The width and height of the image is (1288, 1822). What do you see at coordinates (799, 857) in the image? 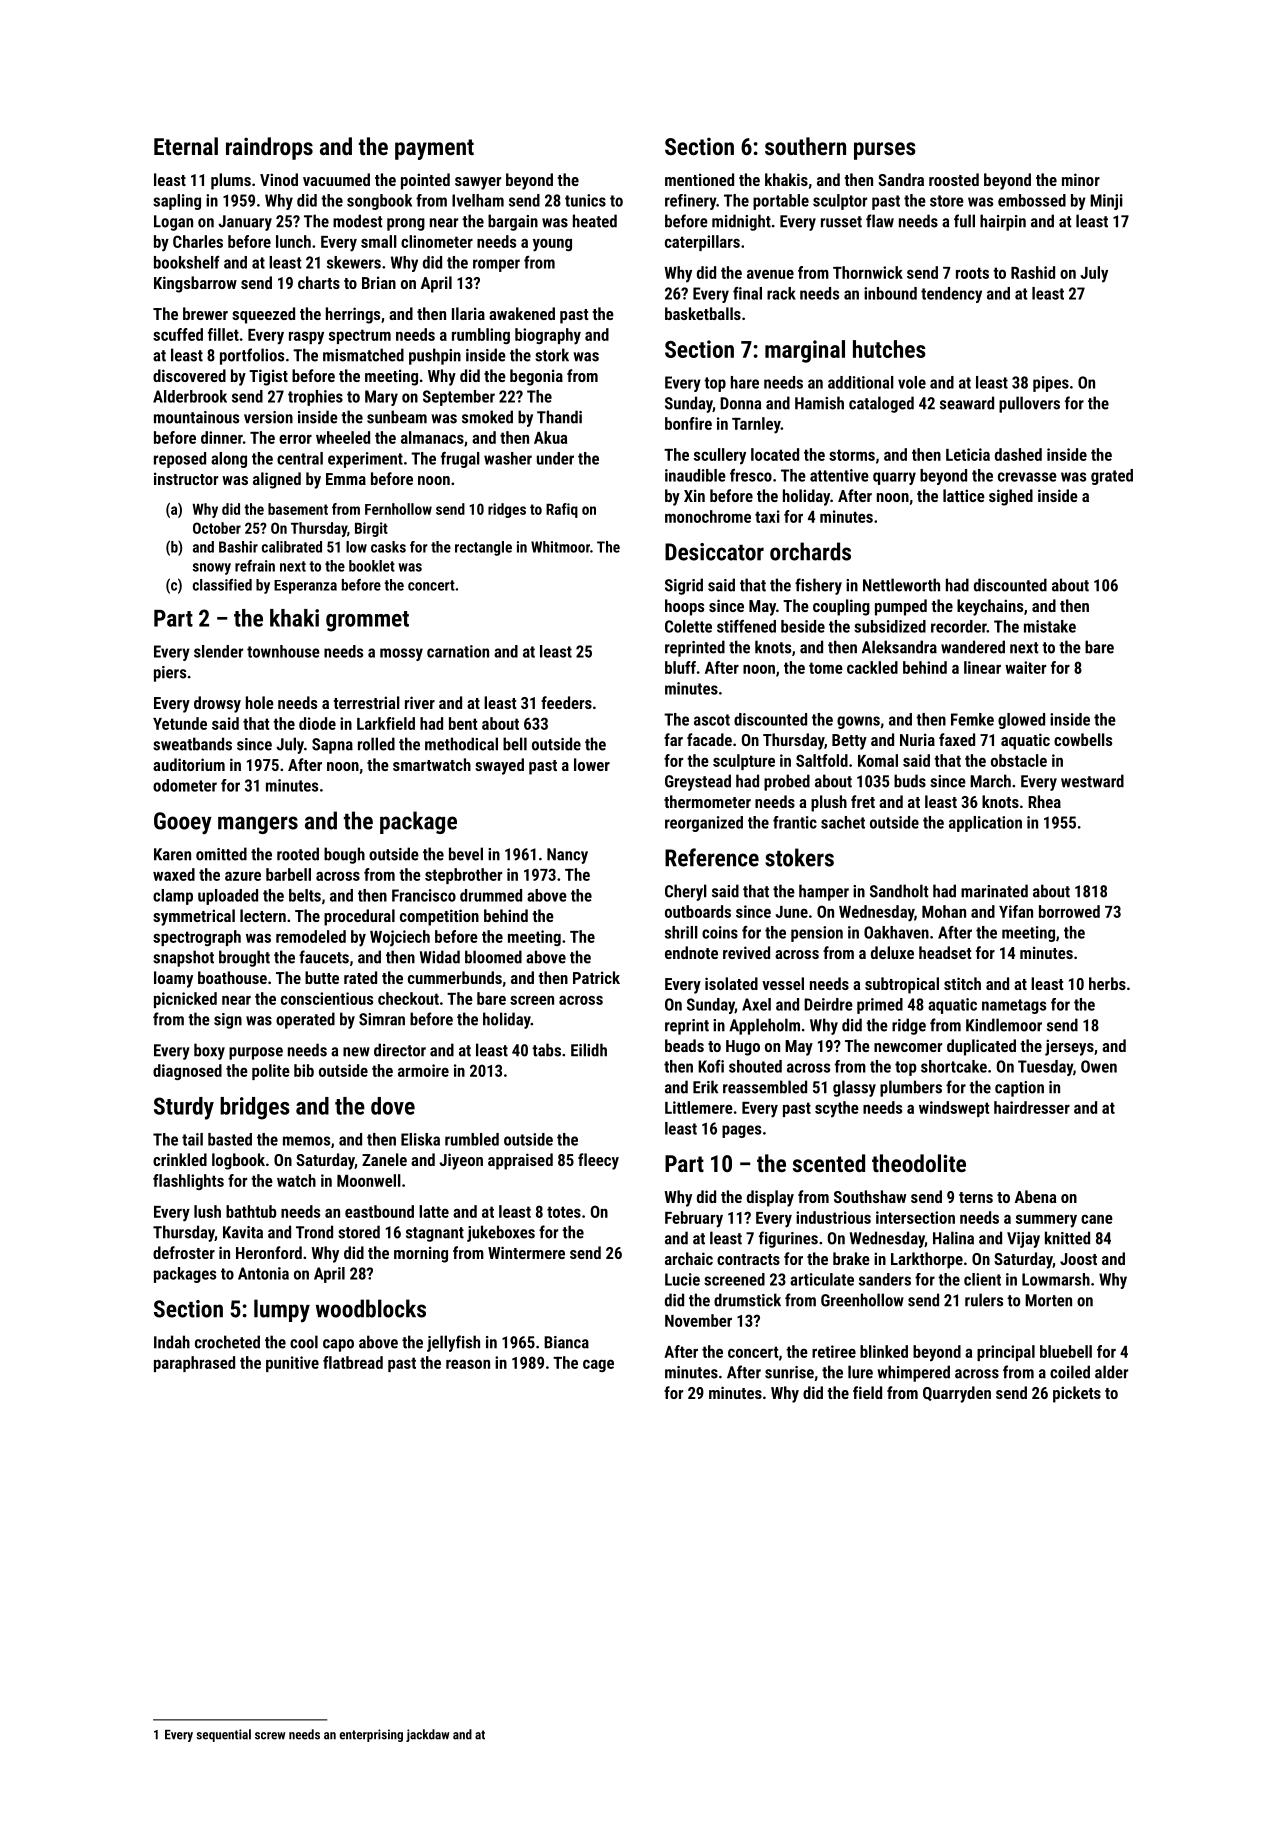
I see `stokers` at bounding box center [799, 857].
